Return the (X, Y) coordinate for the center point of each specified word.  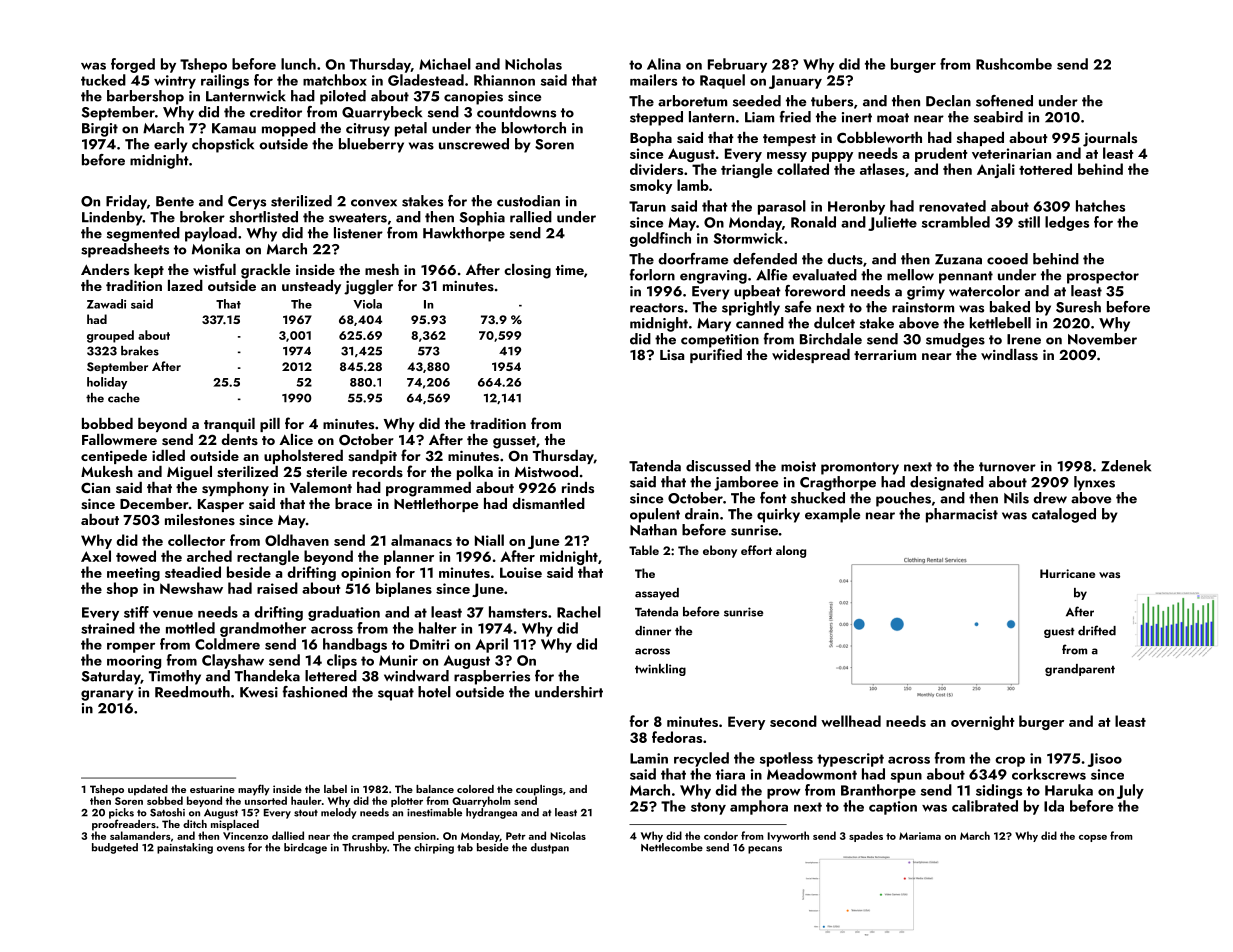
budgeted (115, 848)
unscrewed (474, 144)
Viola (367, 304)
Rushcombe (1014, 64)
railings (225, 81)
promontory (860, 468)
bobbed (107, 423)
